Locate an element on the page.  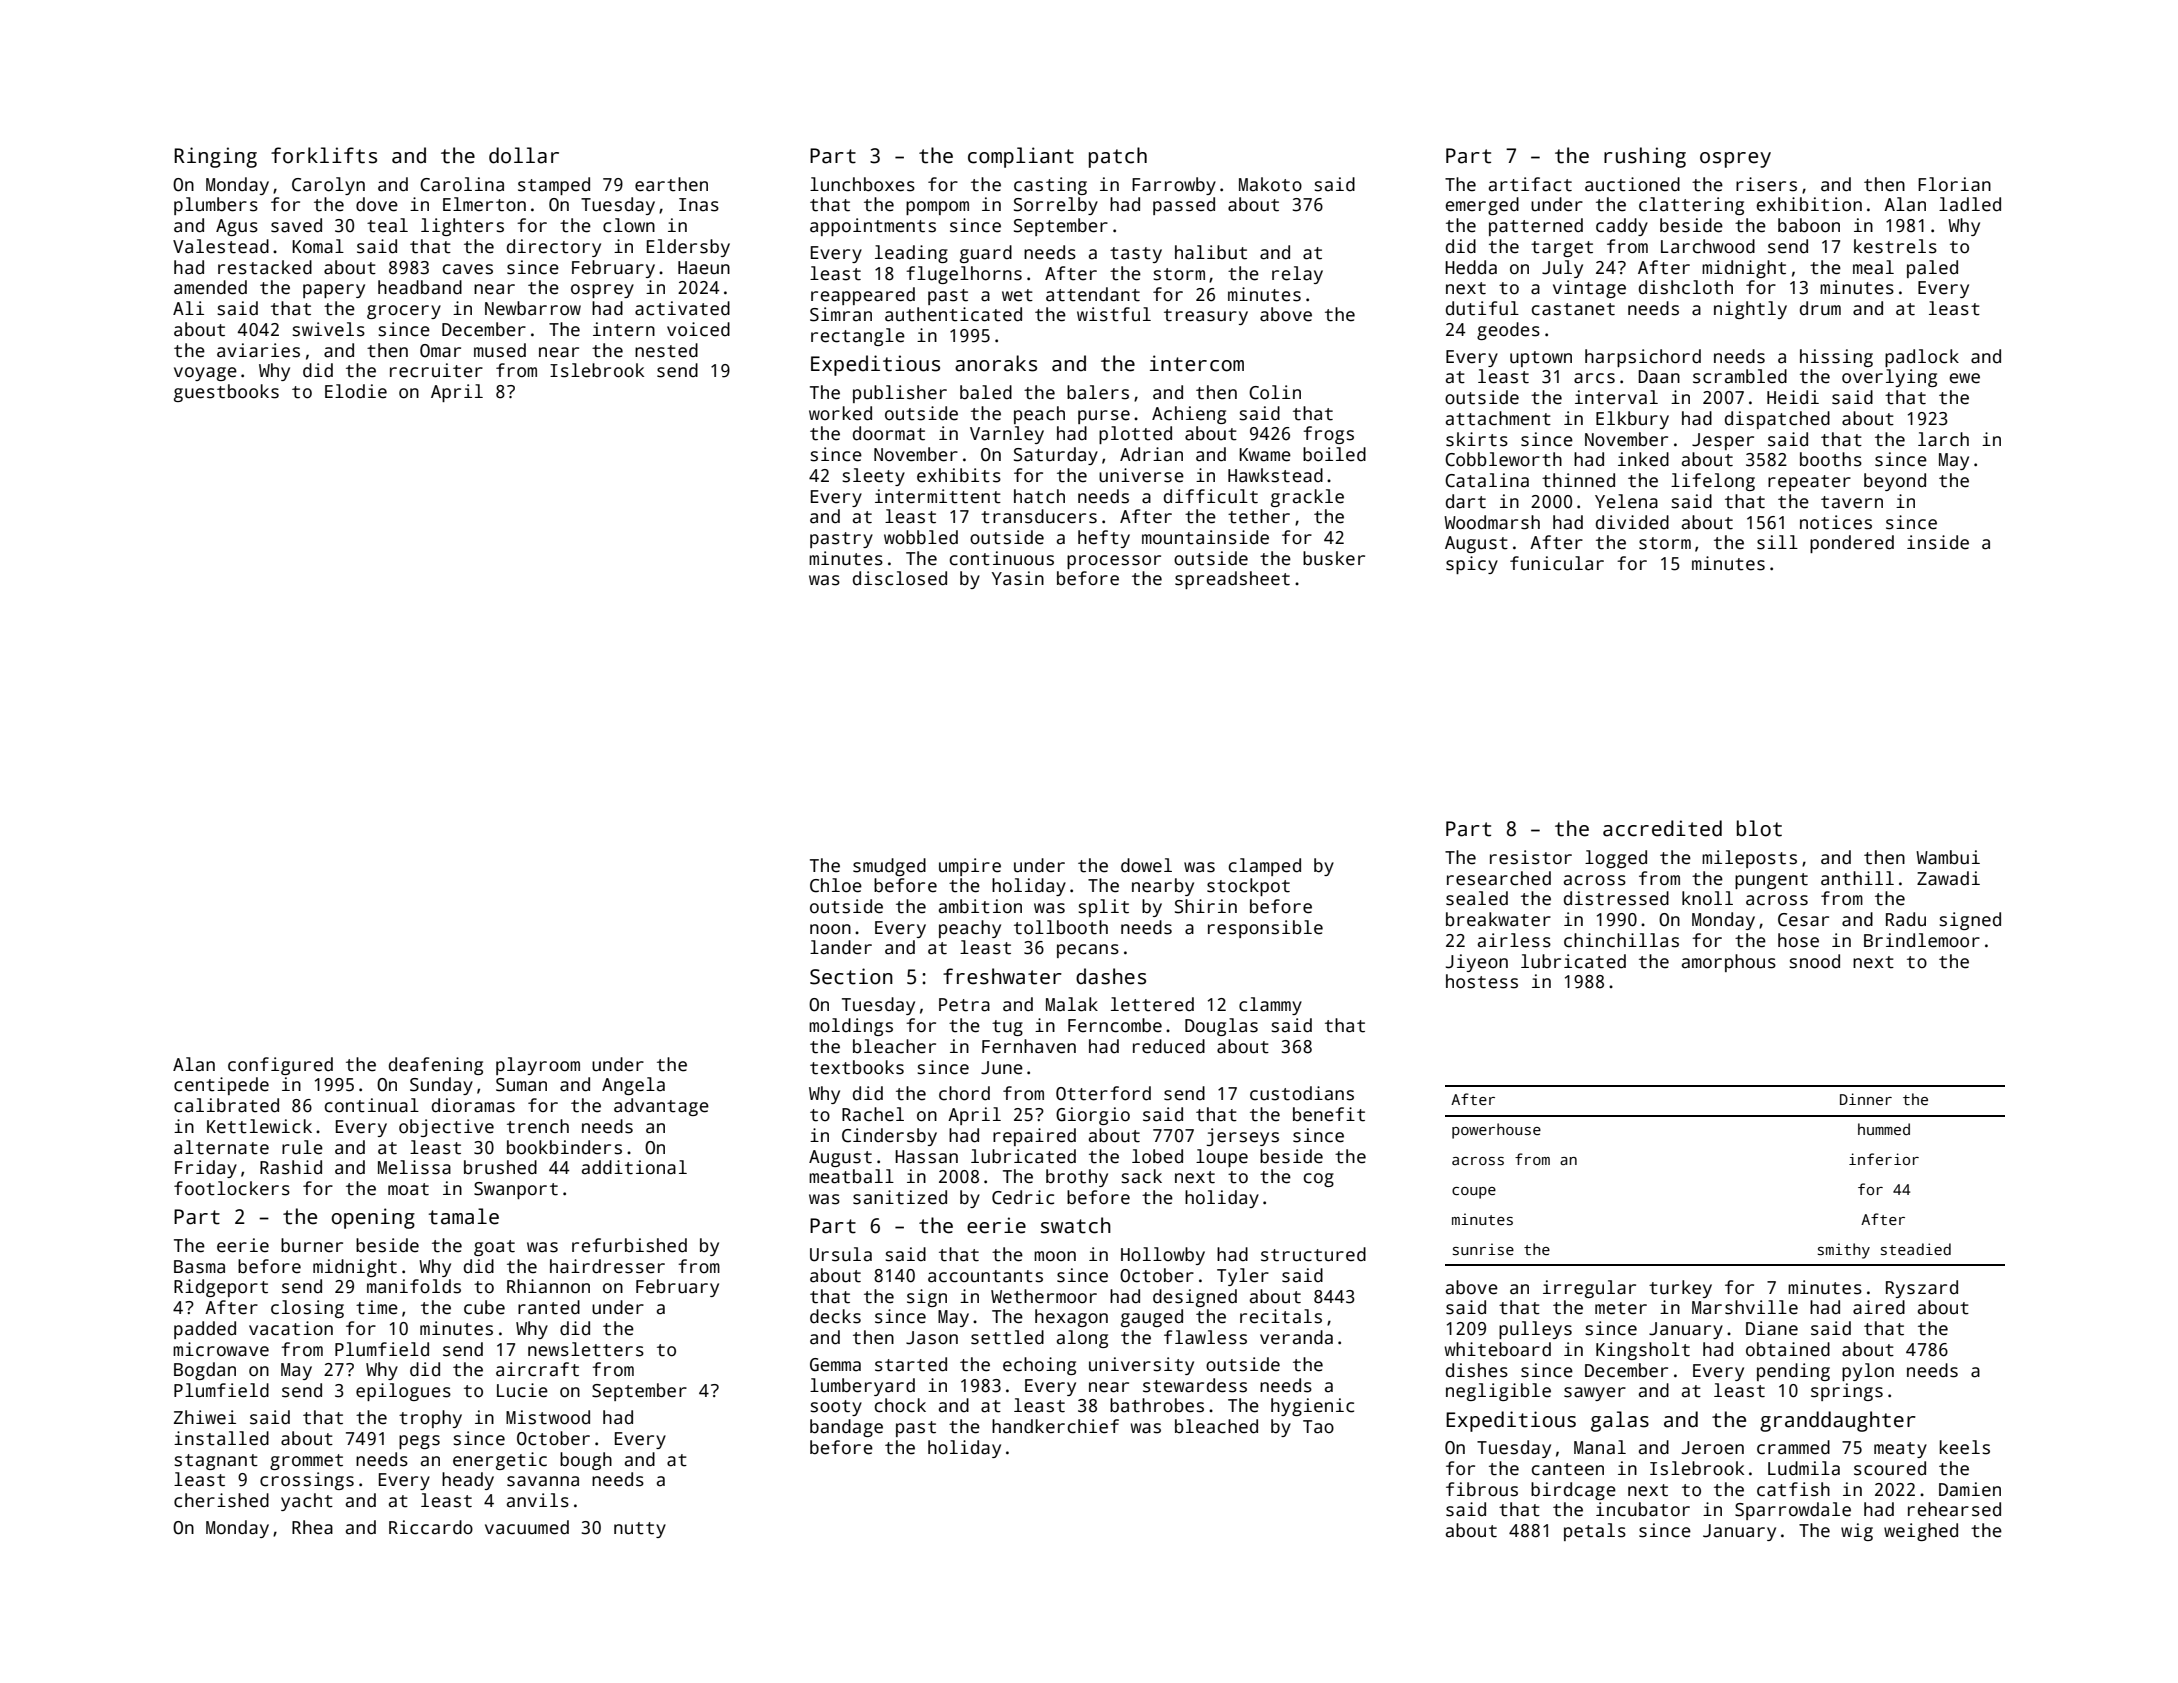
dollar is located at coordinates (524, 155).
